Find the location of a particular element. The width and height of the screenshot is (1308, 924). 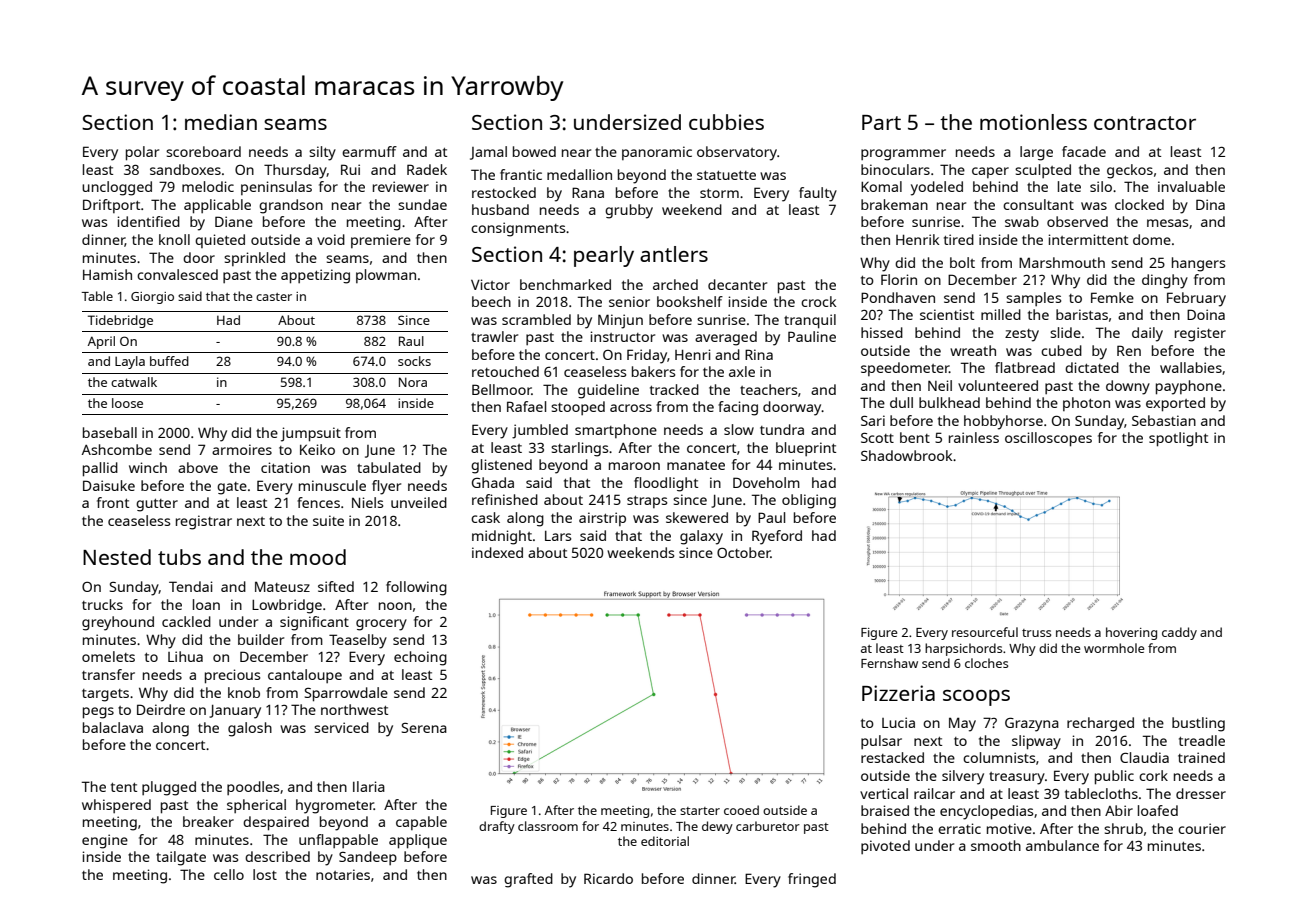

registrar is located at coordinates (204, 522).
